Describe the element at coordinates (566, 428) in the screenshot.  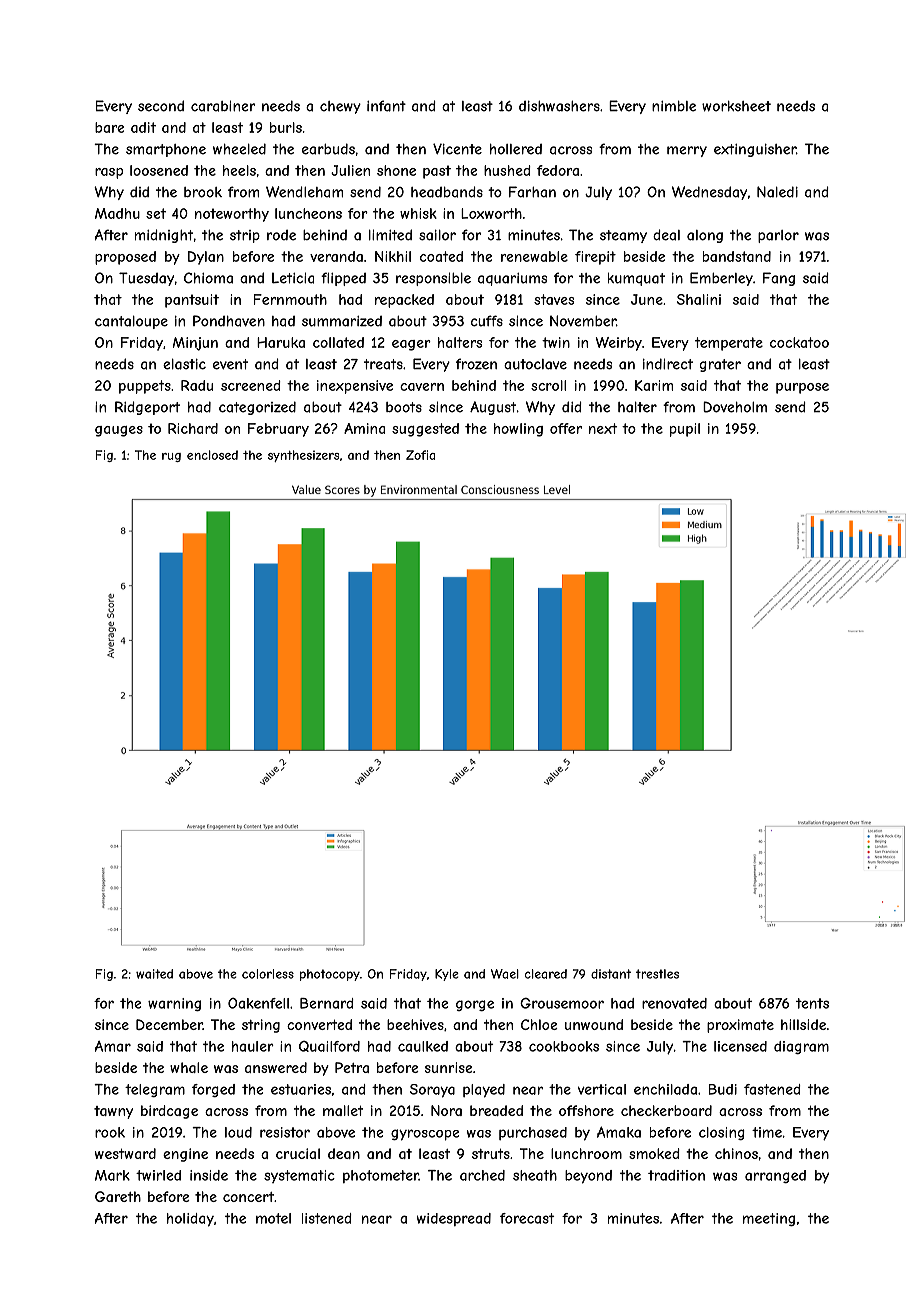
I see `offer` at that location.
